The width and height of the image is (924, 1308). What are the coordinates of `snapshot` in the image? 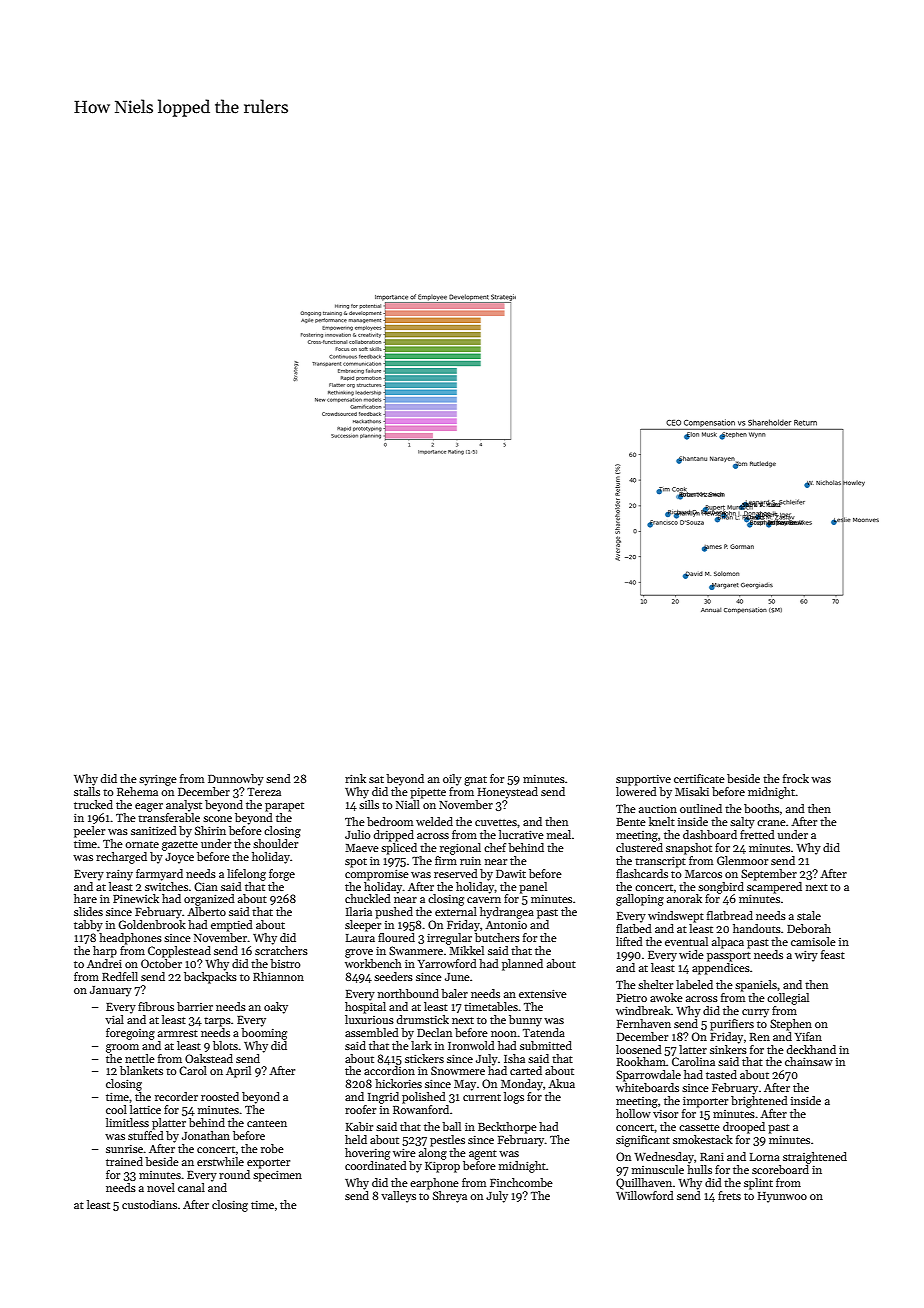 It's located at (689, 849).
